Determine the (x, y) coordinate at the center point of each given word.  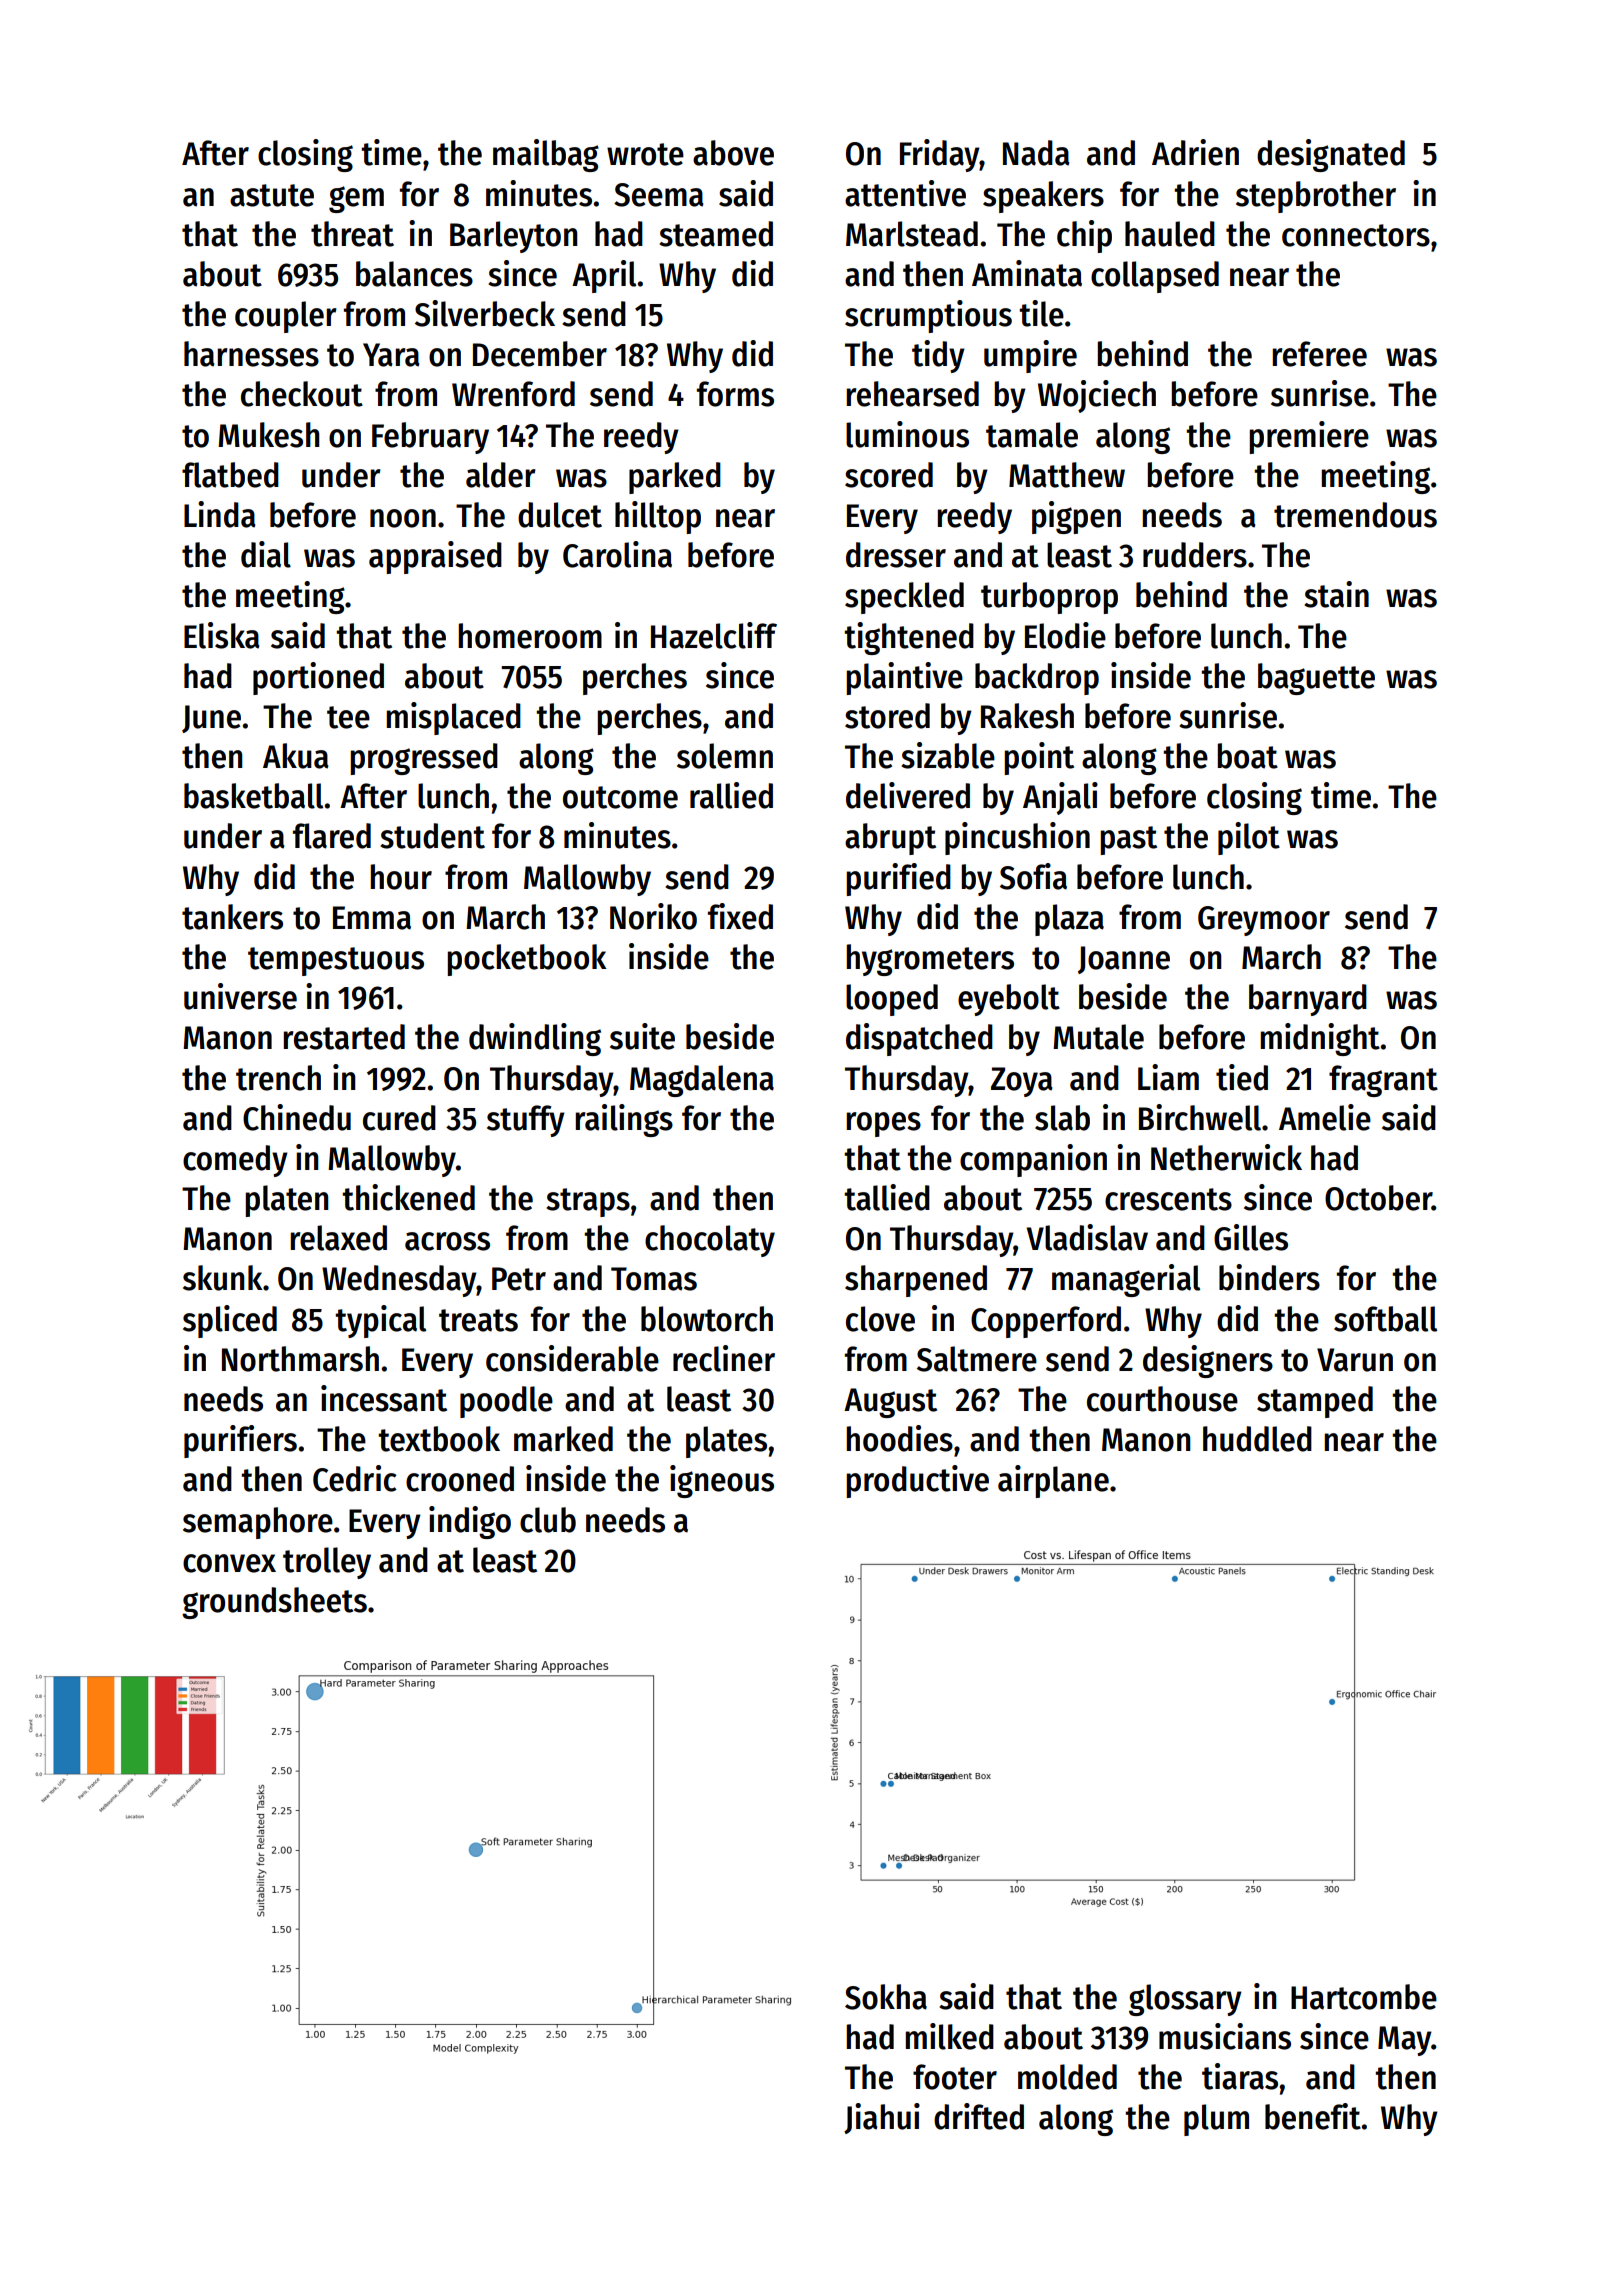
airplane (1053, 1481)
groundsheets (274, 1603)
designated (1331, 155)
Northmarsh (300, 1359)
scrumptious (928, 316)
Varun (1355, 1360)
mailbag (546, 155)
